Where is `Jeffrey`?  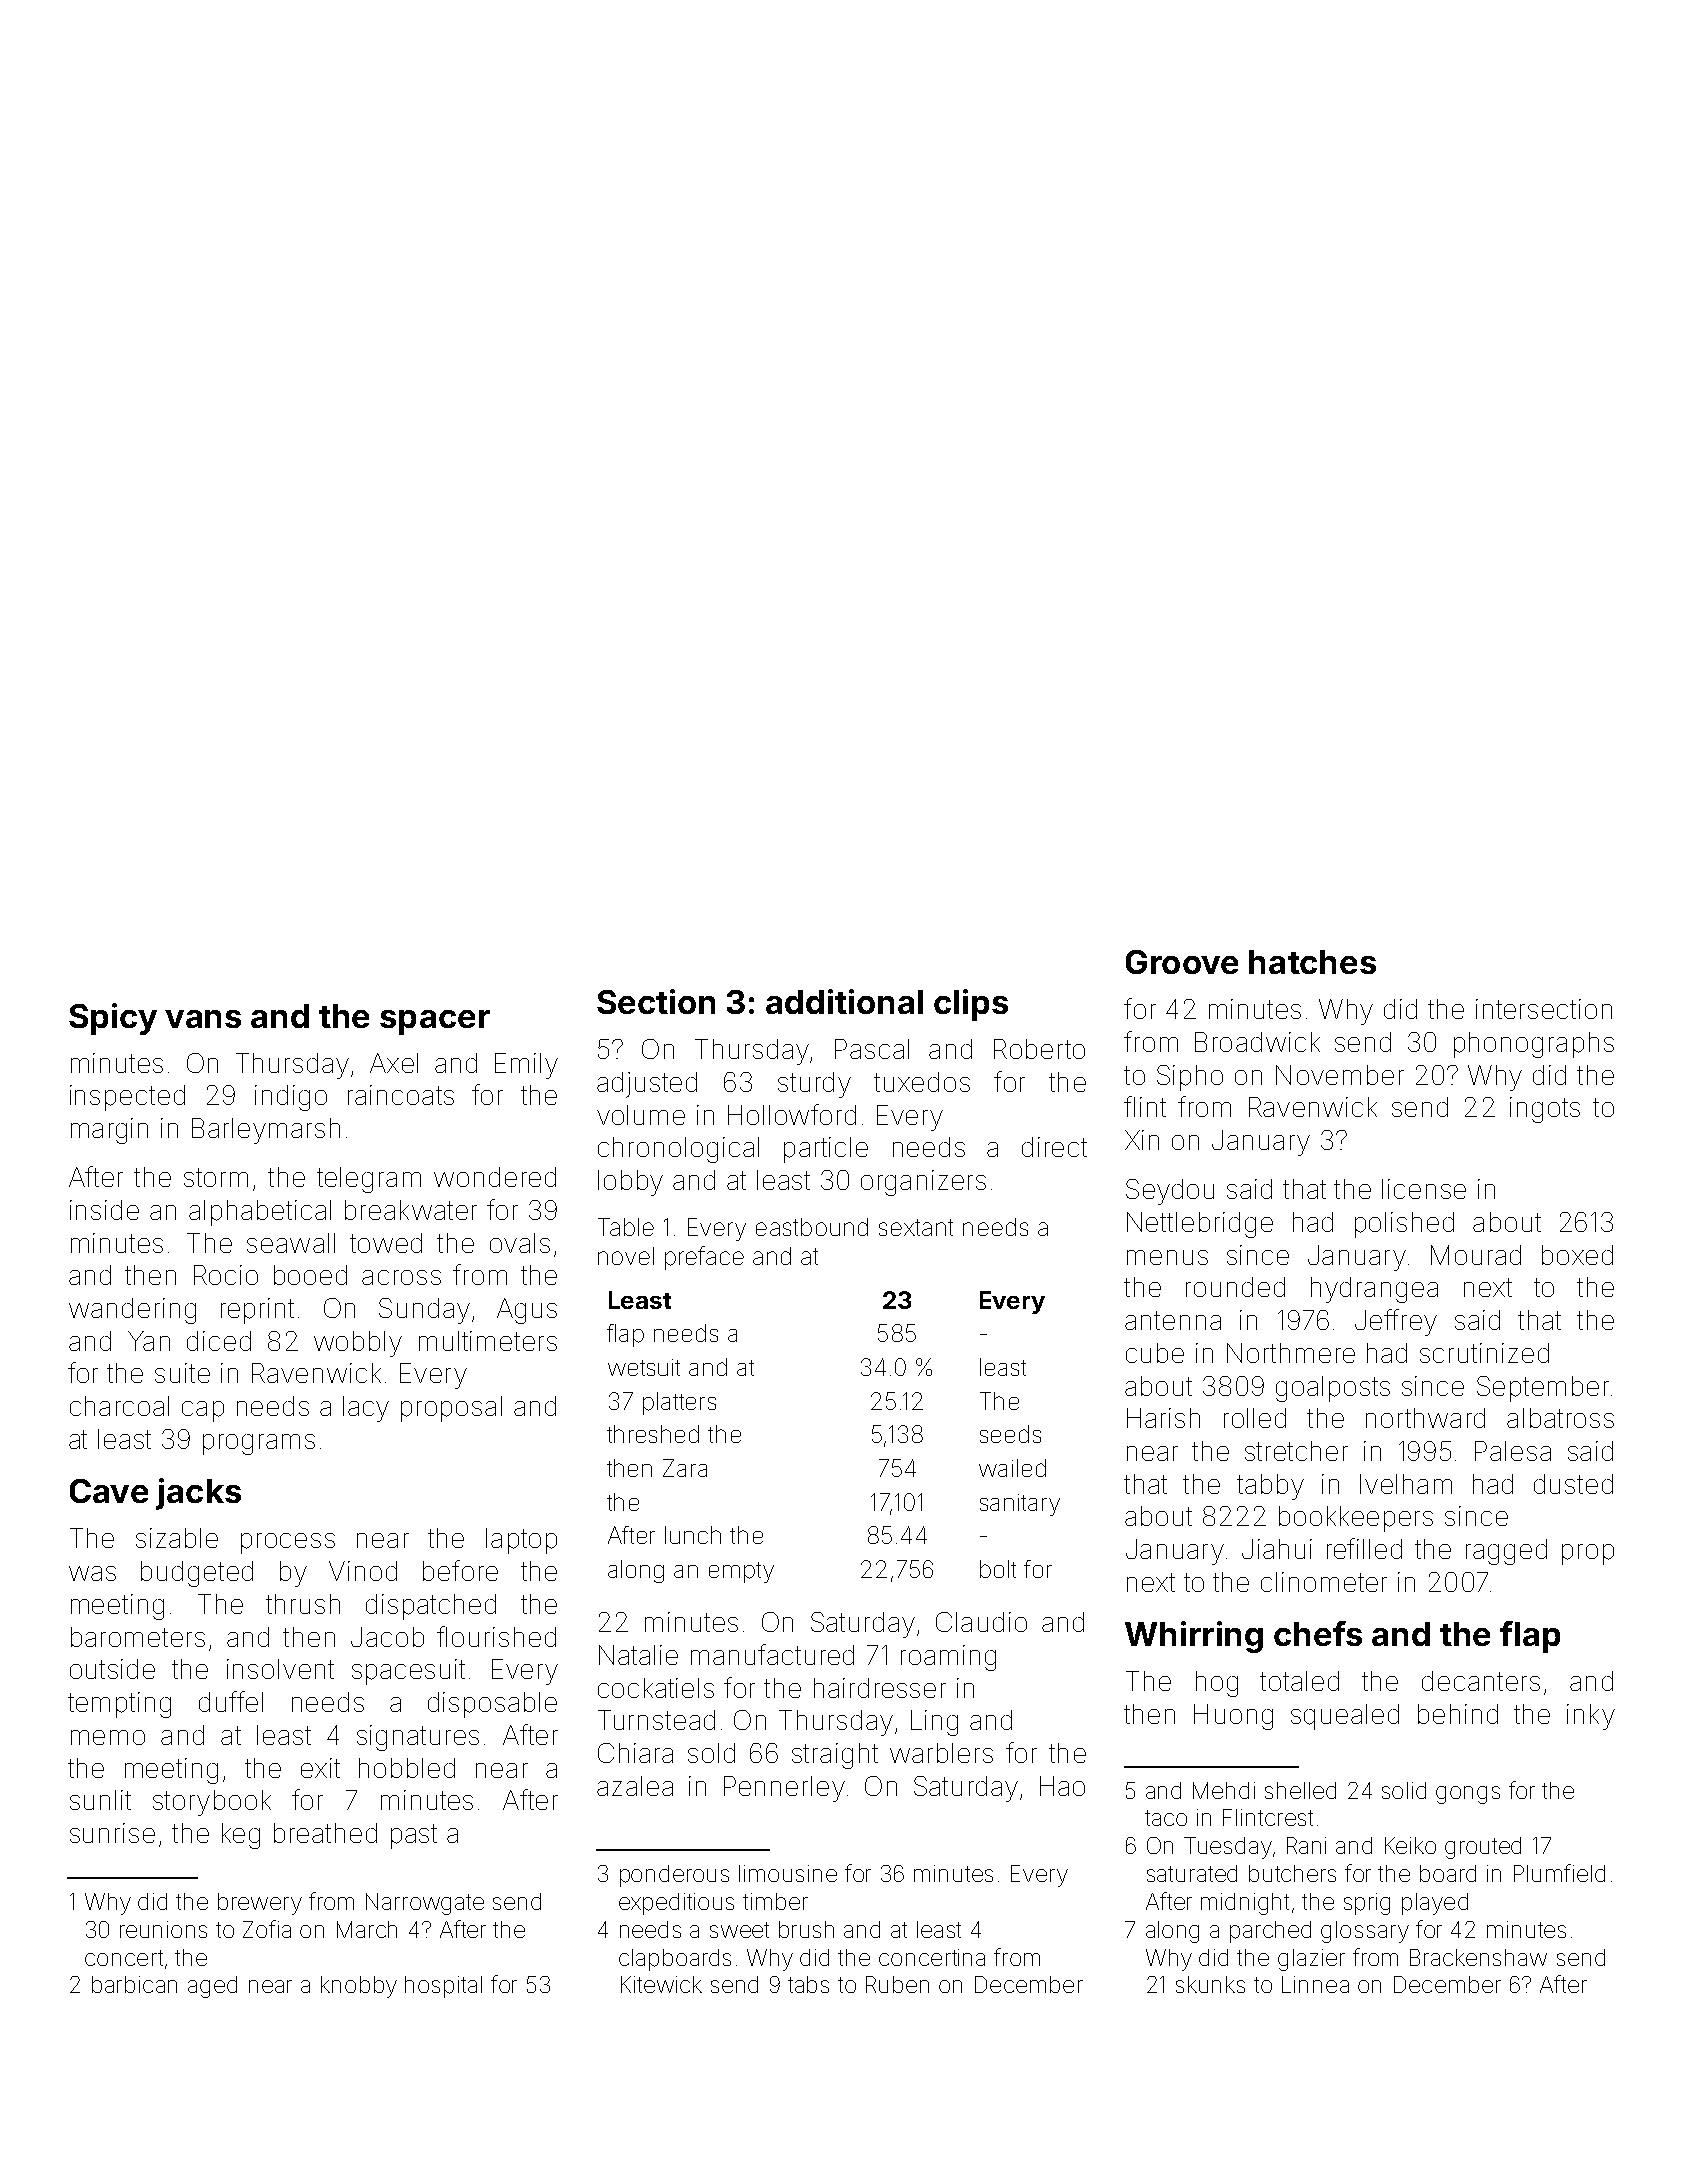 Jeffrey is located at coordinates (1396, 1322).
